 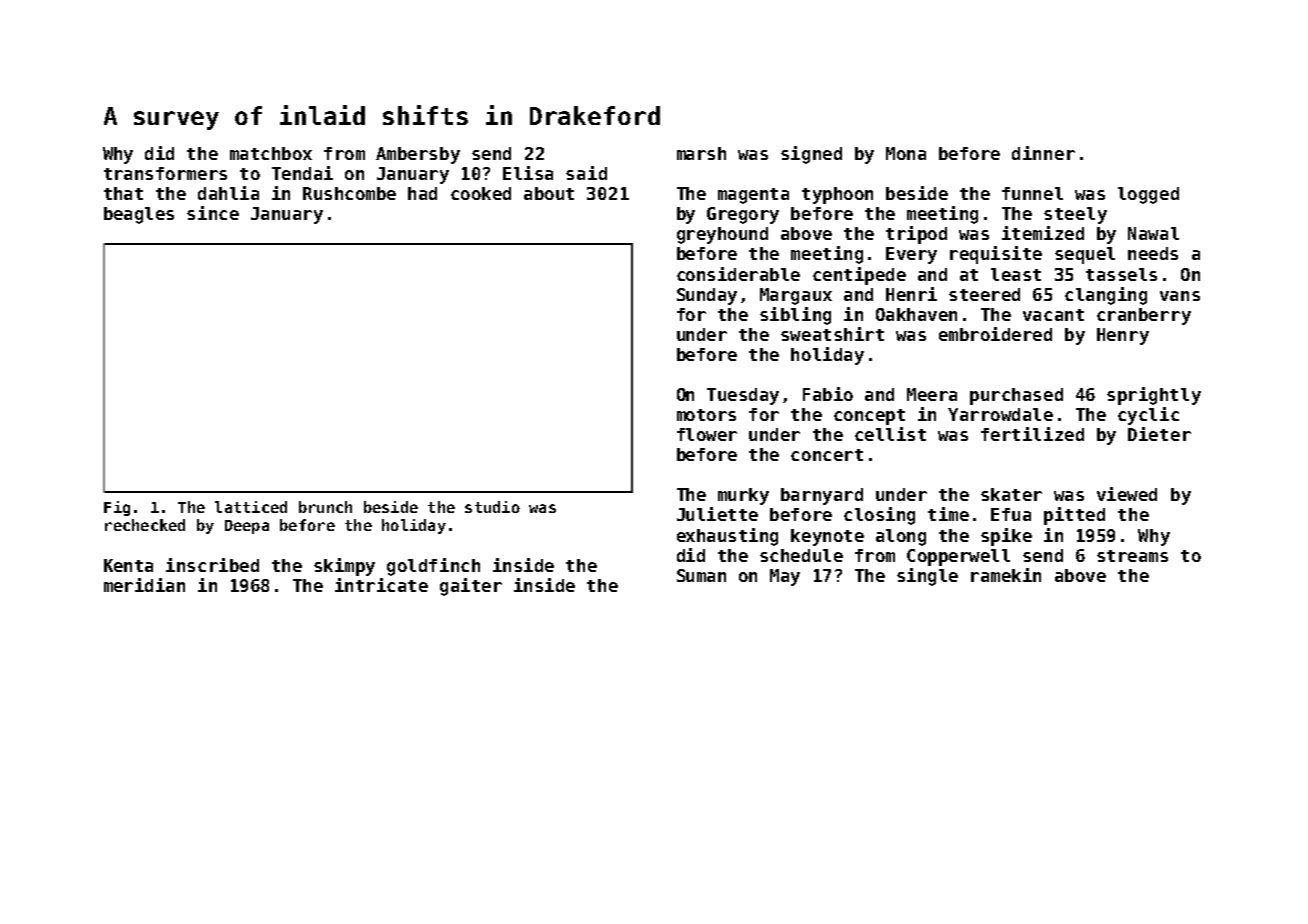 I want to click on inscribed, so click(x=212, y=565).
